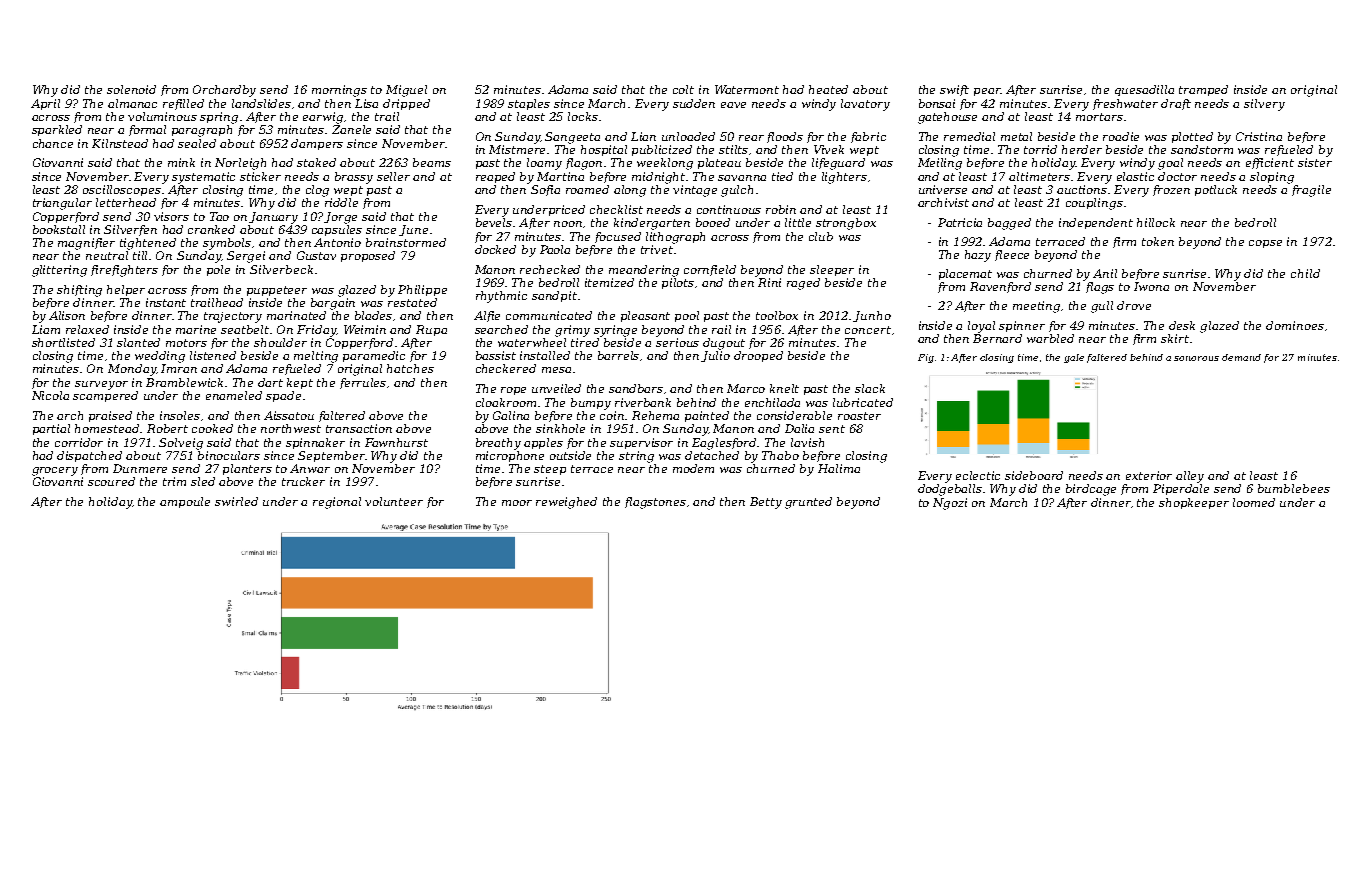 The width and height of the image is (1372, 887). Describe the element at coordinates (572, 138) in the image. I see `Sangeeta` at that location.
